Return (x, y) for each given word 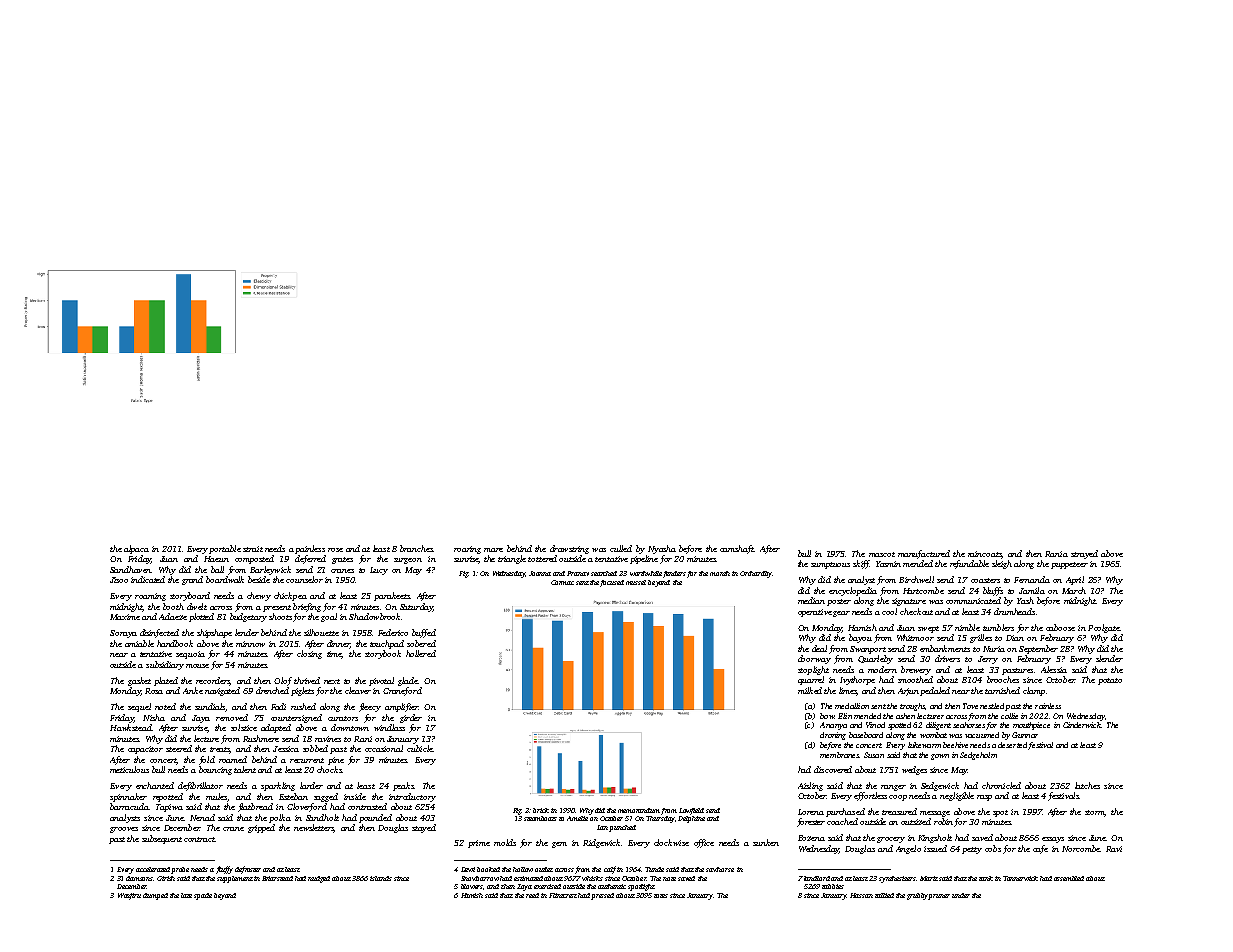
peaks (403, 786)
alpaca (136, 549)
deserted (1012, 745)
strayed (1084, 554)
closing (309, 654)
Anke (193, 690)
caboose (1060, 627)
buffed (424, 633)
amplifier (401, 707)
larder (311, 785)
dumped (155, 896)
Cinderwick (1082, 725)
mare (493, 550)
